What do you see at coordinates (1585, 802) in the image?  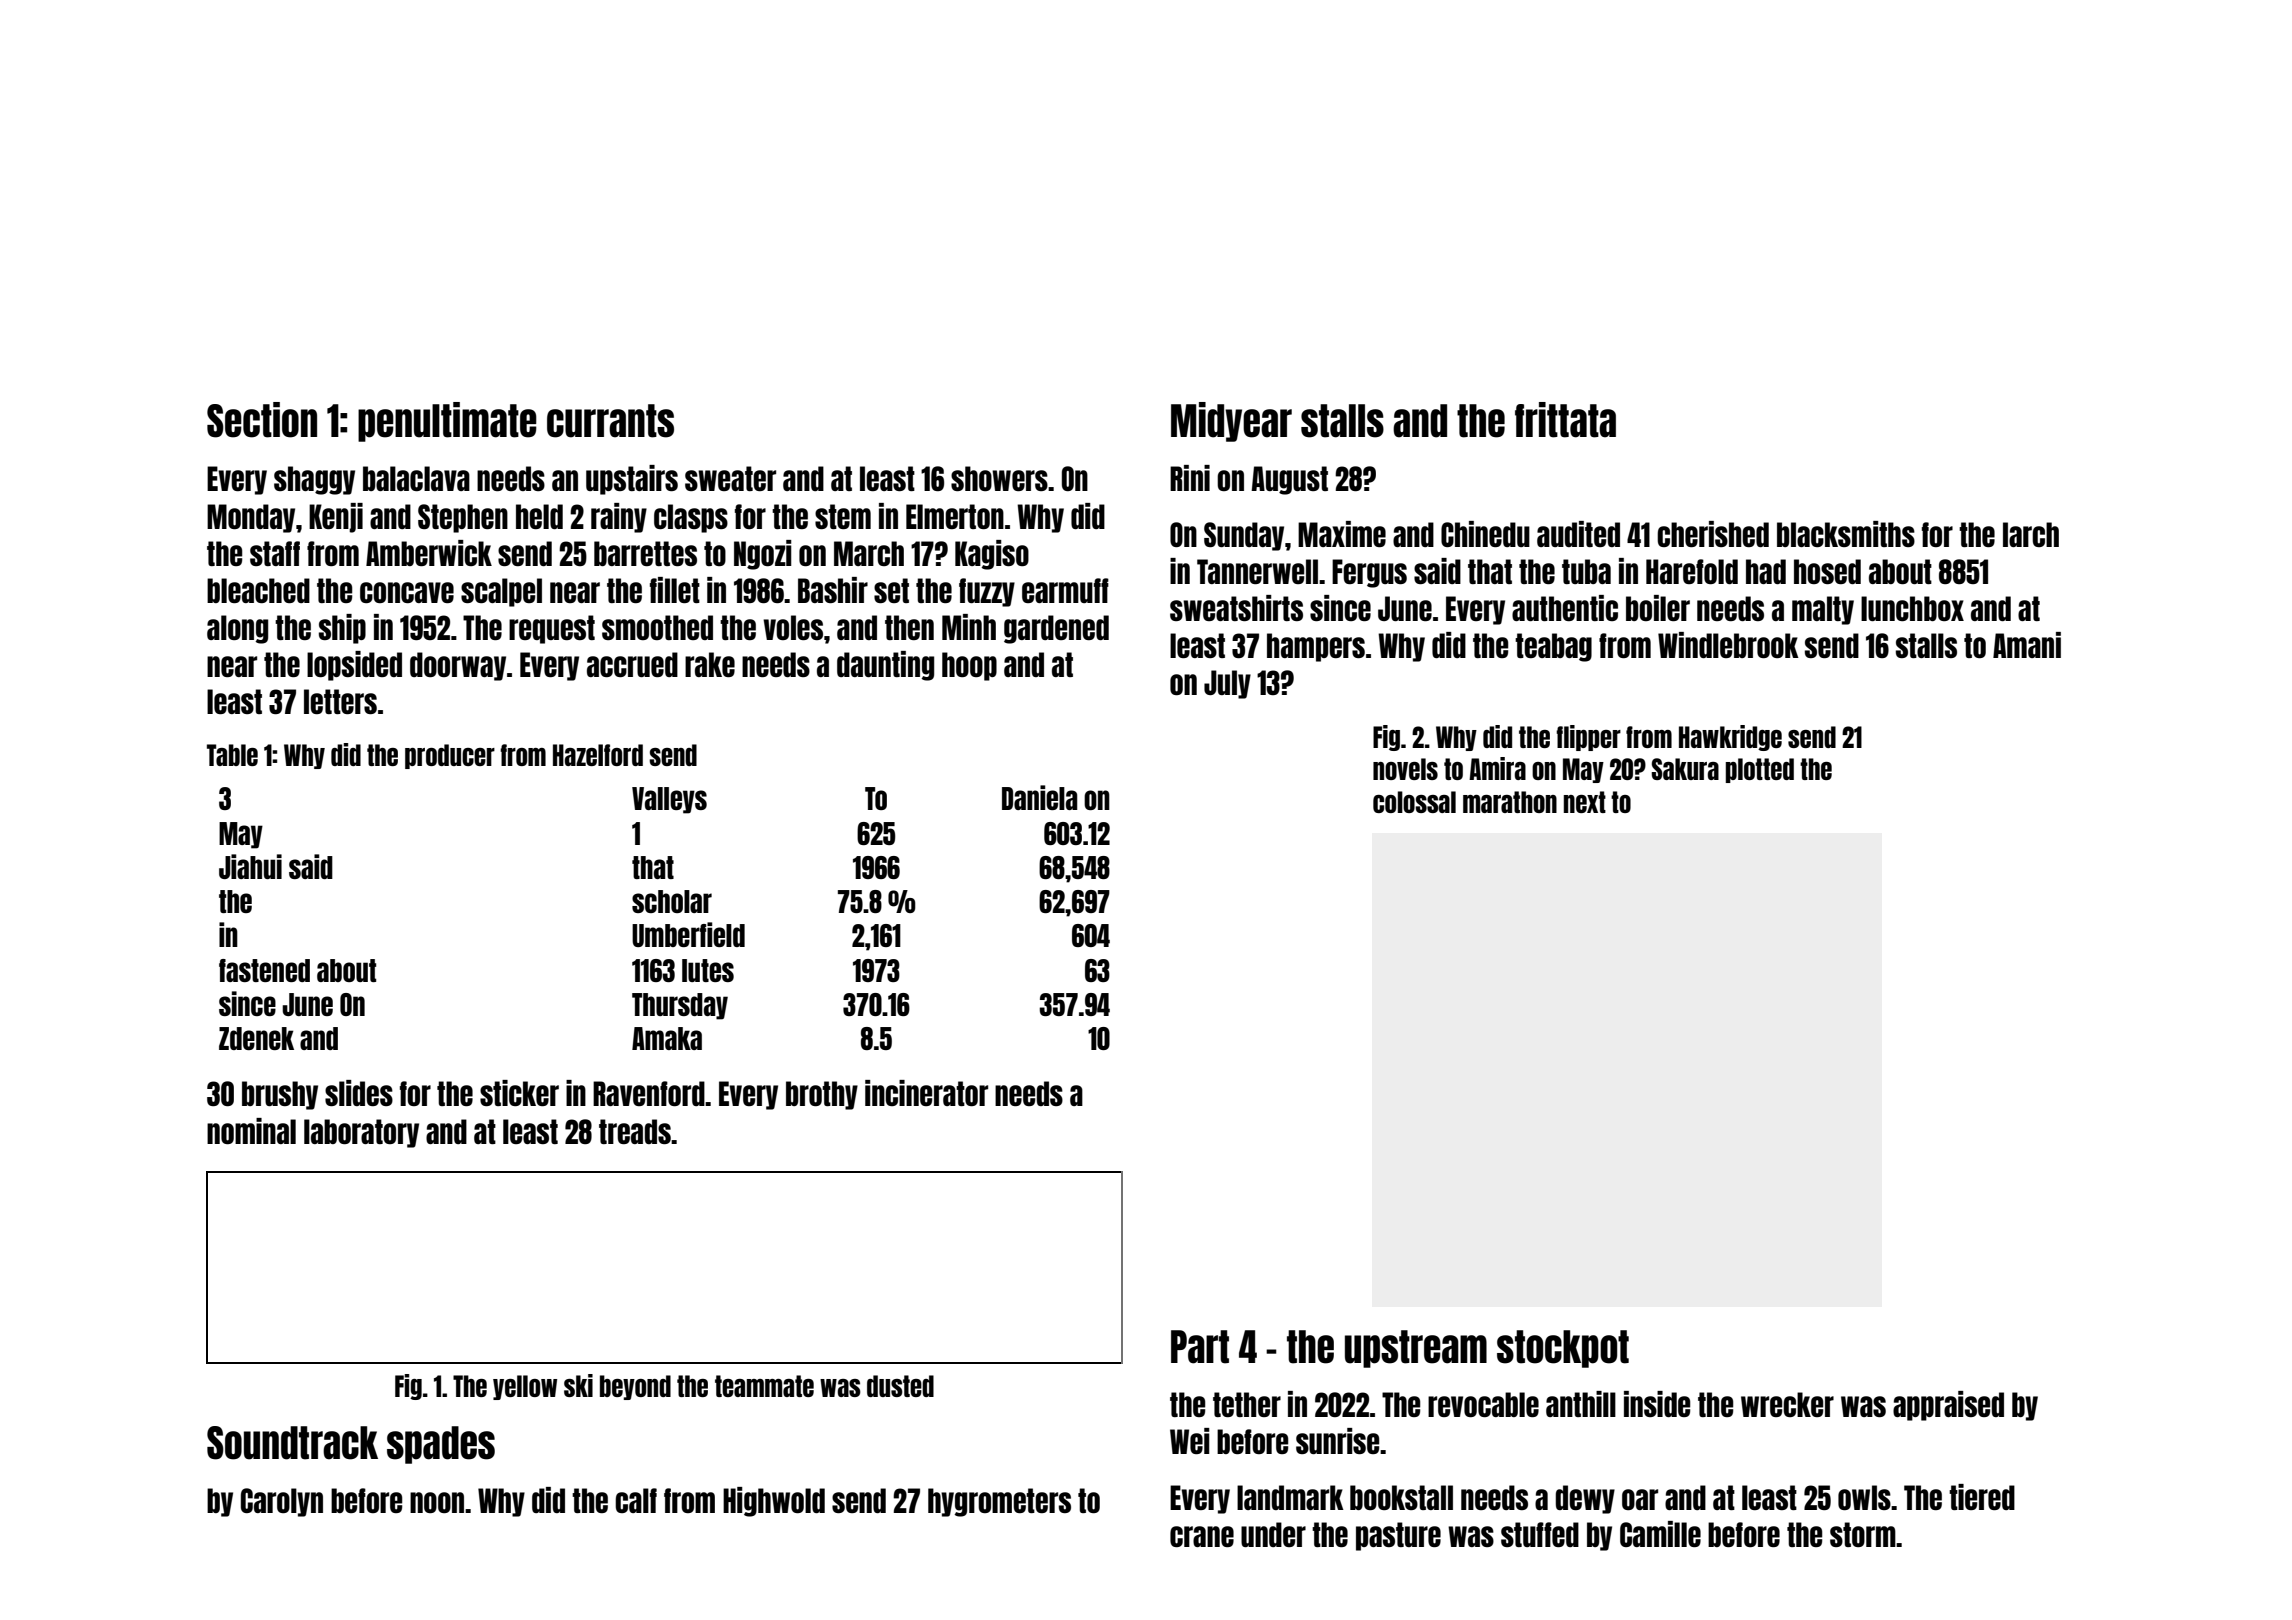 I see `next` at bounding box center [1585, 802].
